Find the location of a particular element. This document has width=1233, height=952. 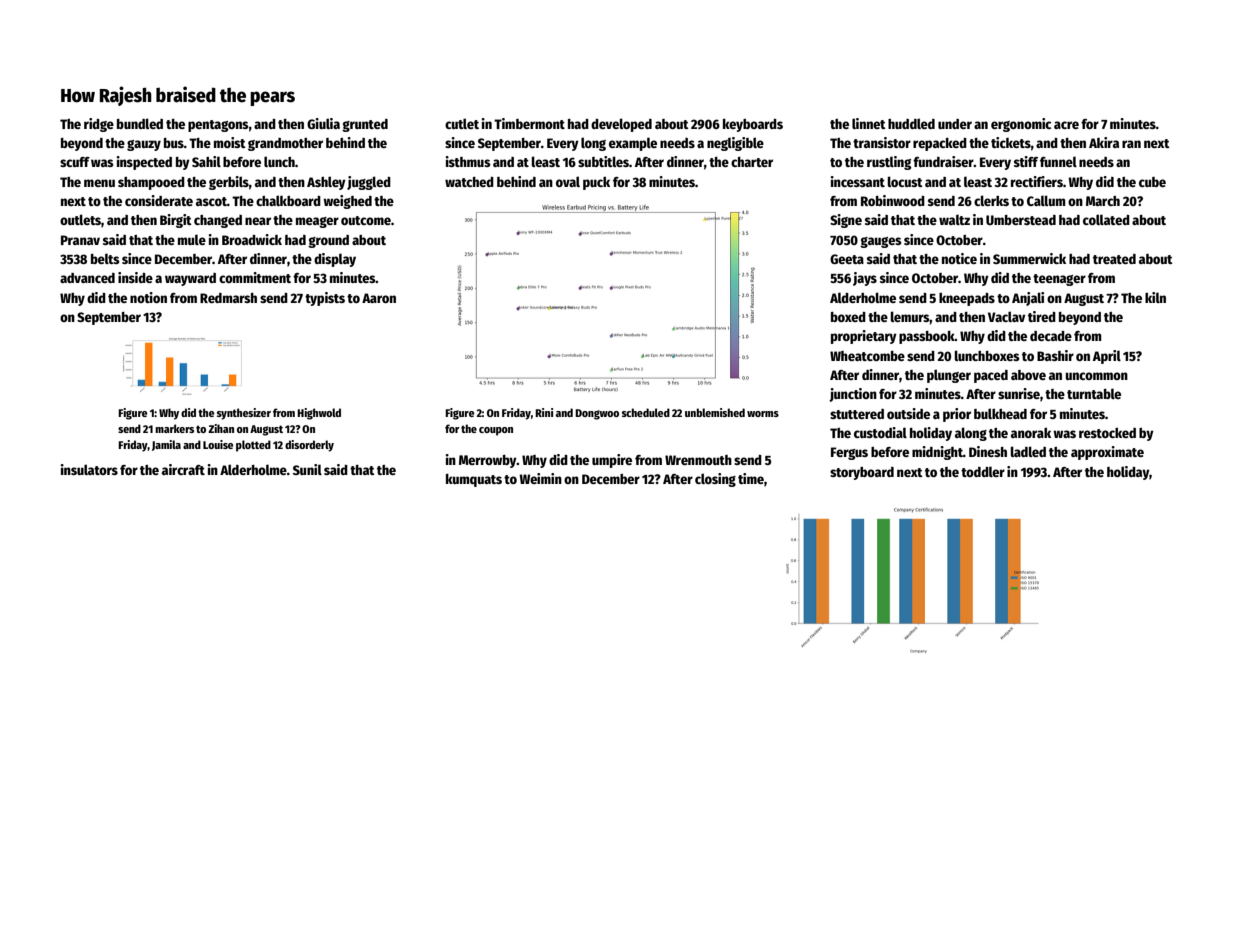

scheduled is located at coordinates (646, 412).
